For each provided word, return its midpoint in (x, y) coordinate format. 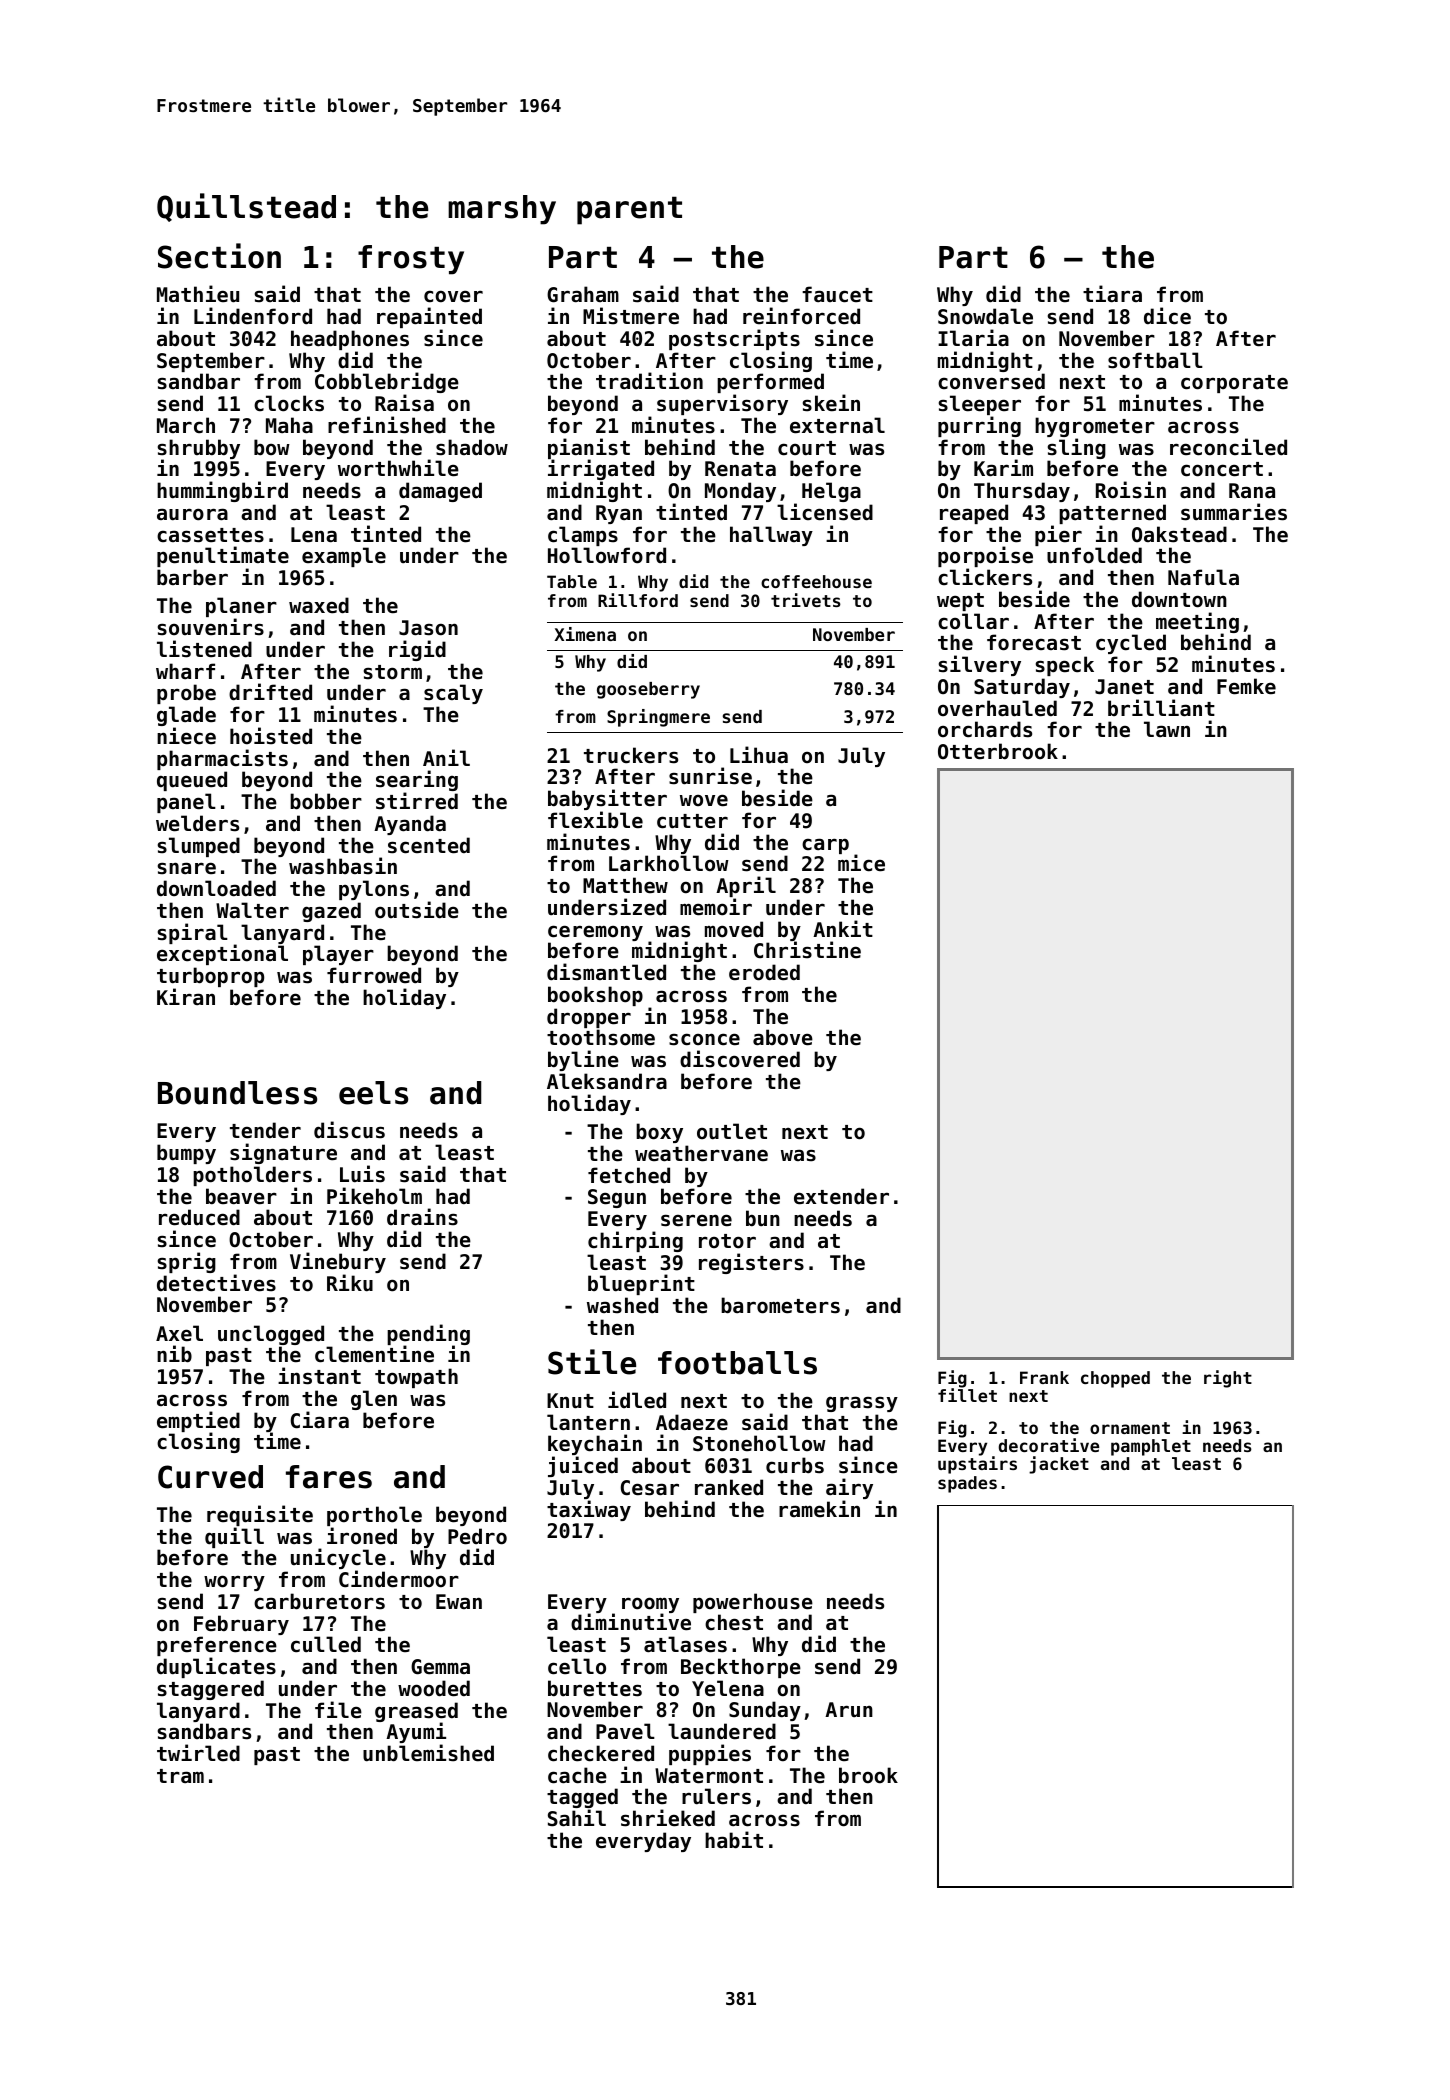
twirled (198, 1753)
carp (825, 846)
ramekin (819, 1509)
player (338, 955)
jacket (1059, 1465)
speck (1065, 666)
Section (219, 256)
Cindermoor (399, 1579)
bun (763, 1218)
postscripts (734, 339)
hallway (771, 536)
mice (861, 863)
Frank (1044, 1377)
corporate (1234, 384)
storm (393, 672)
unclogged (271, 1336)
